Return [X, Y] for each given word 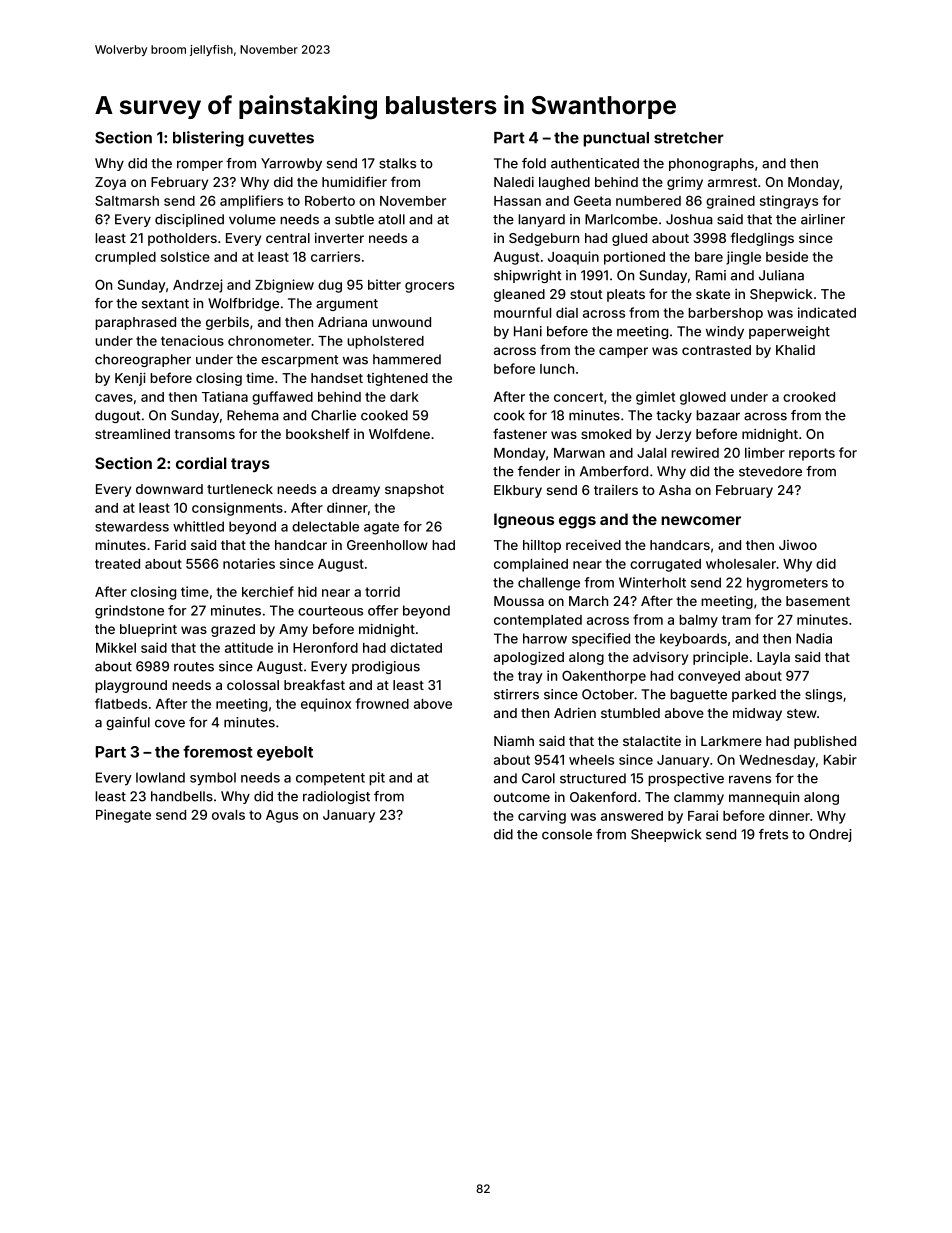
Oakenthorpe [604, 677]
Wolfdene [399, 433]
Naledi [514, 182]
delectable [325, 526]
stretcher [689, 138]
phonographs [711, 164]
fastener [520, 433]
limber [765, 452]
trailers [616, 490]
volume [252, 219]
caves [114, 398]
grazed [233, 630]
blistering [208, 139]
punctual [616, 139]
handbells [182, 796]
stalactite [652, 741]
